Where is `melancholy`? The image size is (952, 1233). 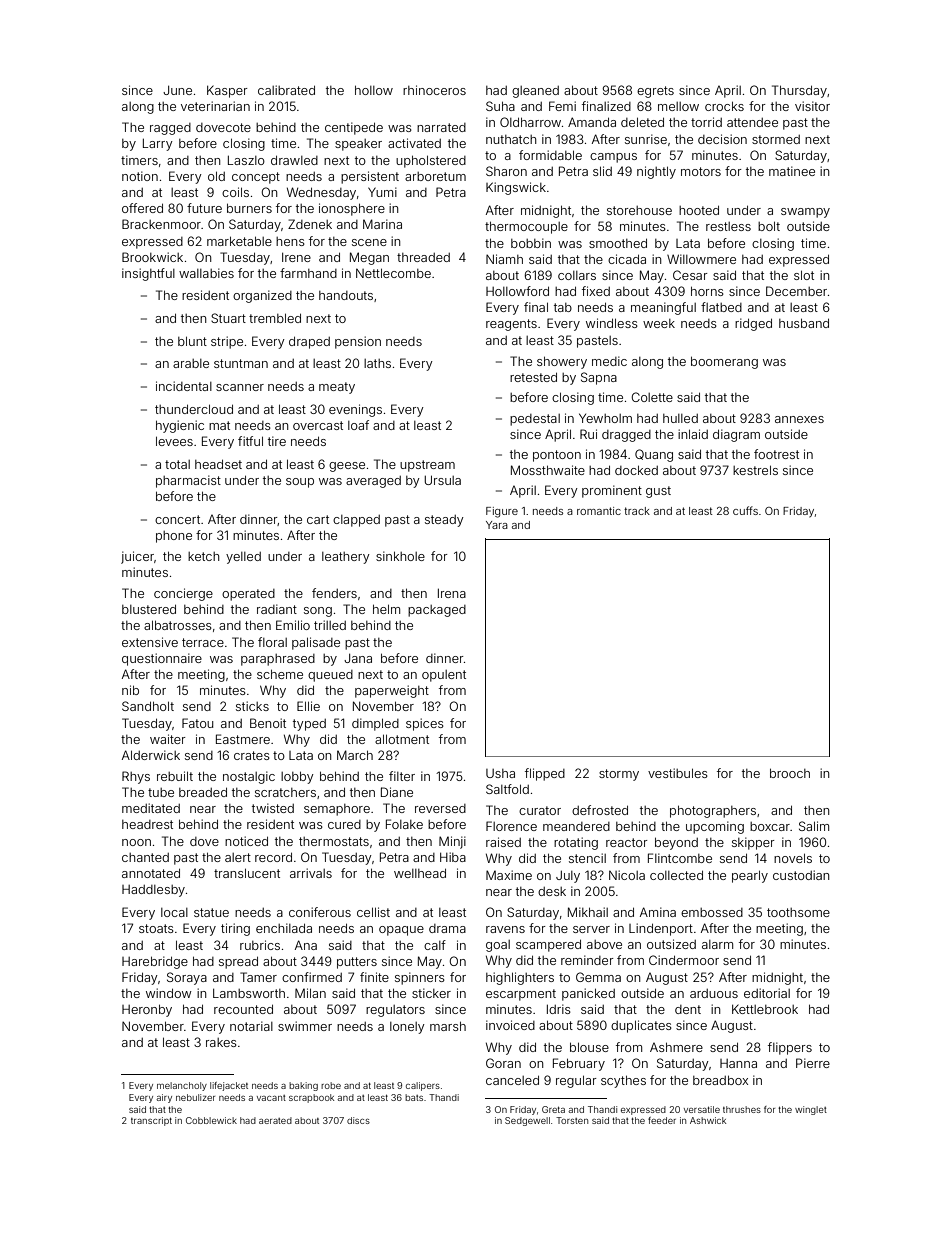
melancholy is located at coordinates (182, 1086).
